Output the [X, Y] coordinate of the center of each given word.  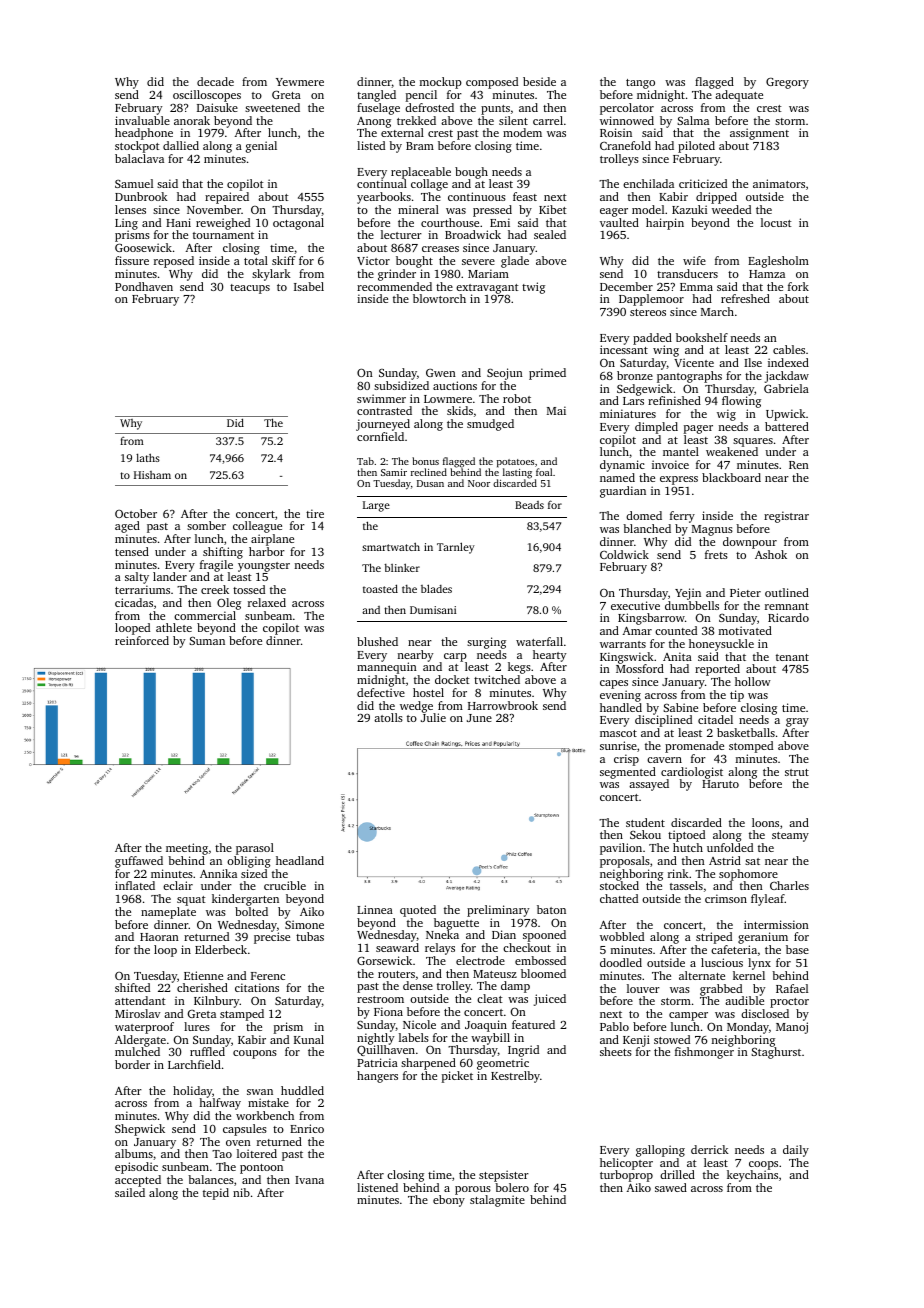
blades [436, 588]
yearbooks [384, 198]
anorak [192, 120]
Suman [207, 641]
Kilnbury [217, 1002]
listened [377, 1187]
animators [779, 183]
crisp [626, 760]
